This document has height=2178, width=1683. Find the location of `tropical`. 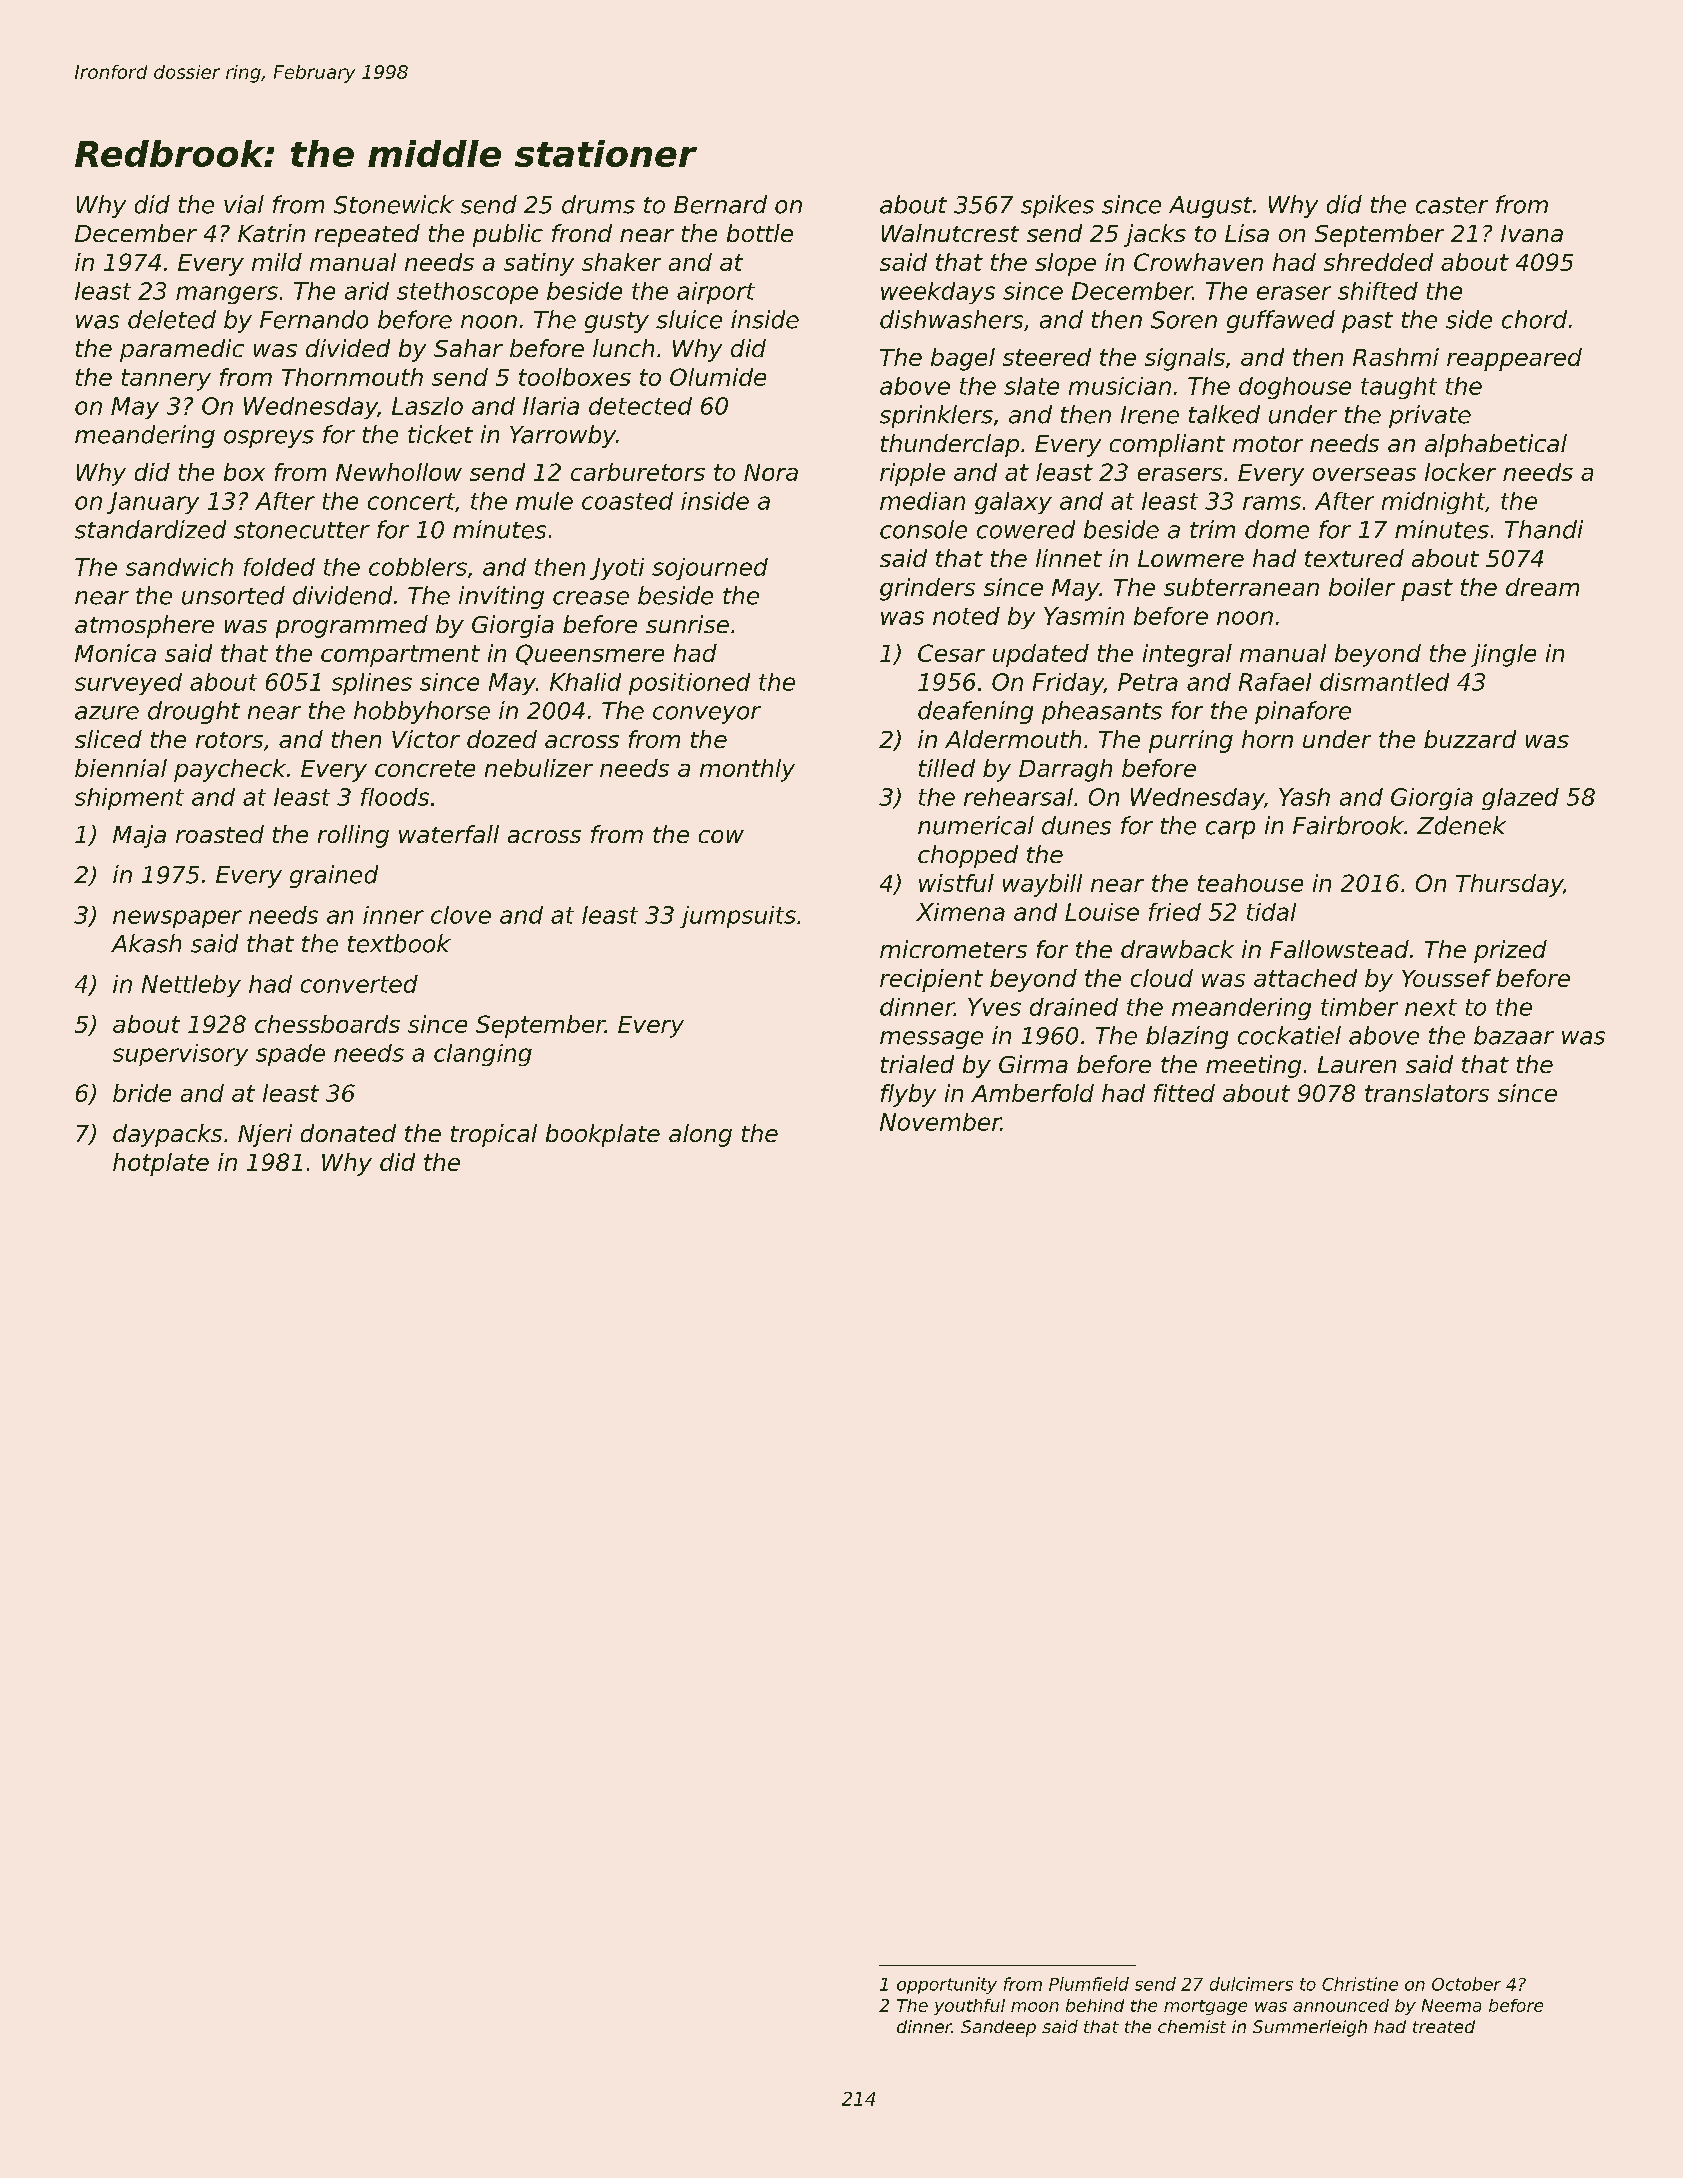

tropical is located at coordinates (494, 1135).
